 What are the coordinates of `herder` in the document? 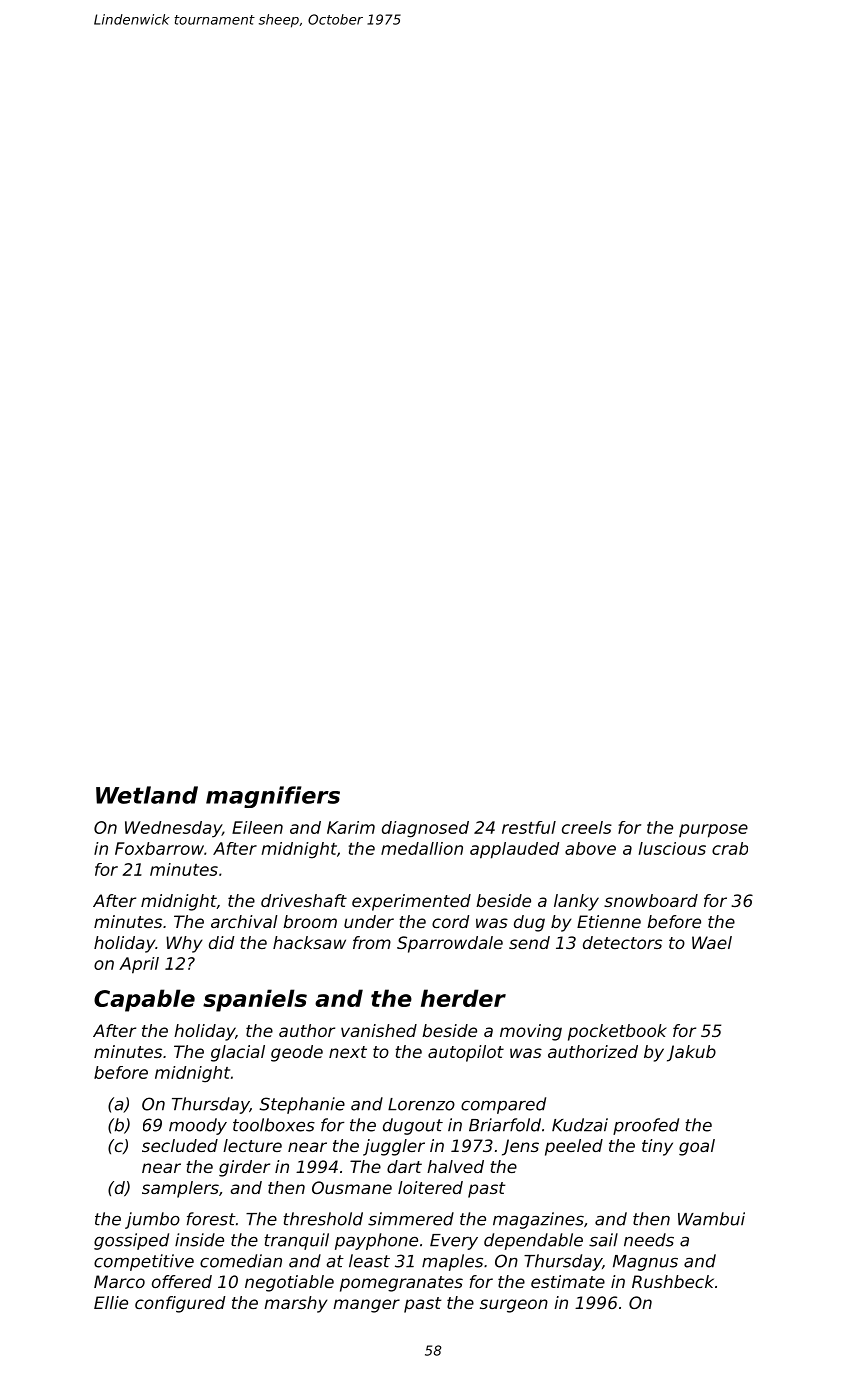 It's located at (463, 998).
